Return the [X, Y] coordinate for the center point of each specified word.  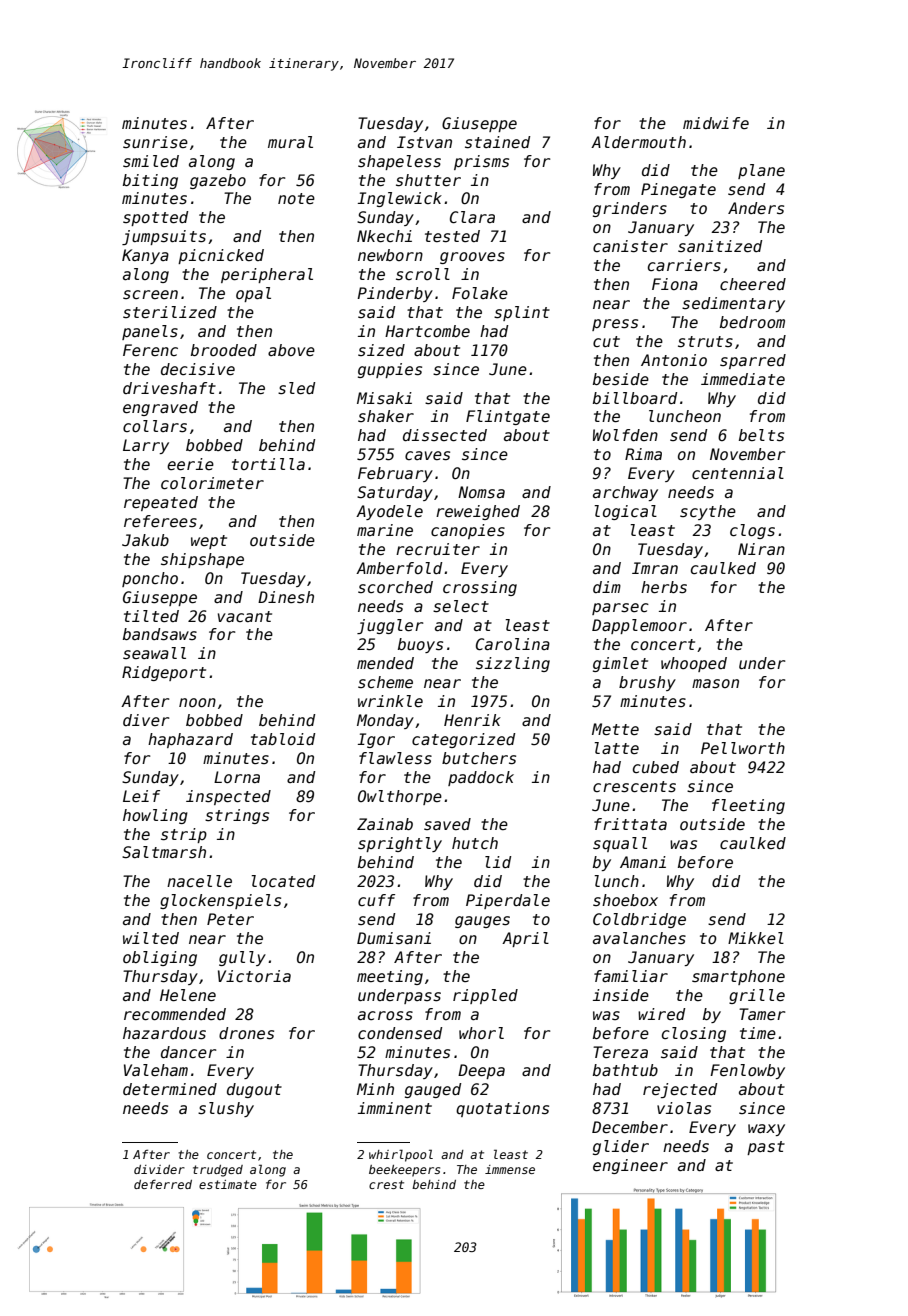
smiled [151, 161]
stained [497, 142]
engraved [160, 408]
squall [620, 844]
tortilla [268, 464]
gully [242, 958]
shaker [386, 416]
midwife [716, 123]
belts [761, 435]
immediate [743, 379]
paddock [481, 778]
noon [197, 702]
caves [427, 456]
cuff [376, 900]
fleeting [748, 806]
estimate [228, 1184]
